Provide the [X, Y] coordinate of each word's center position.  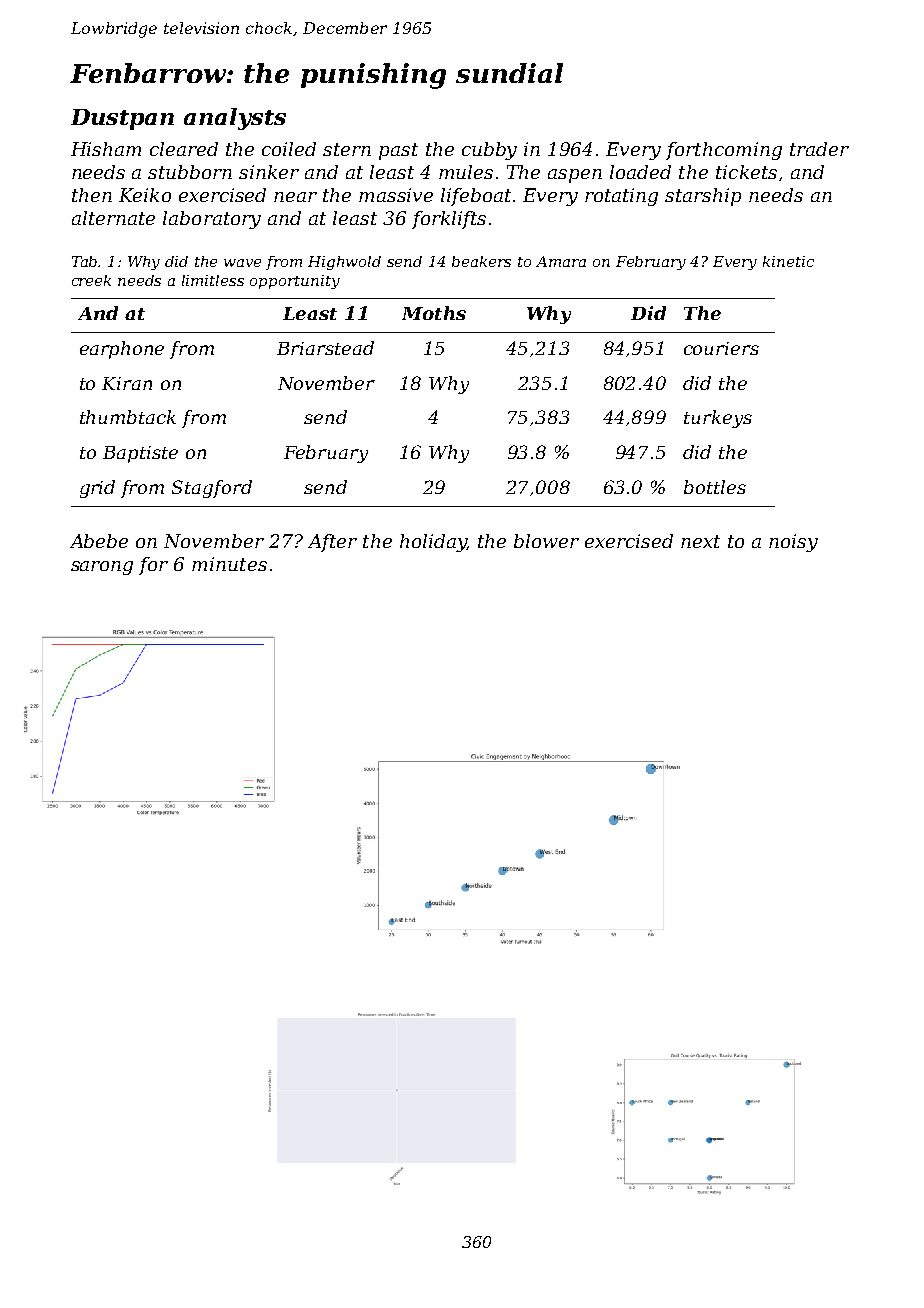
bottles [715, 487]
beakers [481, 261]
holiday [433, 543]
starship [703, 197]
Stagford [212, 489]
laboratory [212, 220]
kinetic [788, 261]
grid [97, 489]
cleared [184, 149]
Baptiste [140, 454]
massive [396, 195]
